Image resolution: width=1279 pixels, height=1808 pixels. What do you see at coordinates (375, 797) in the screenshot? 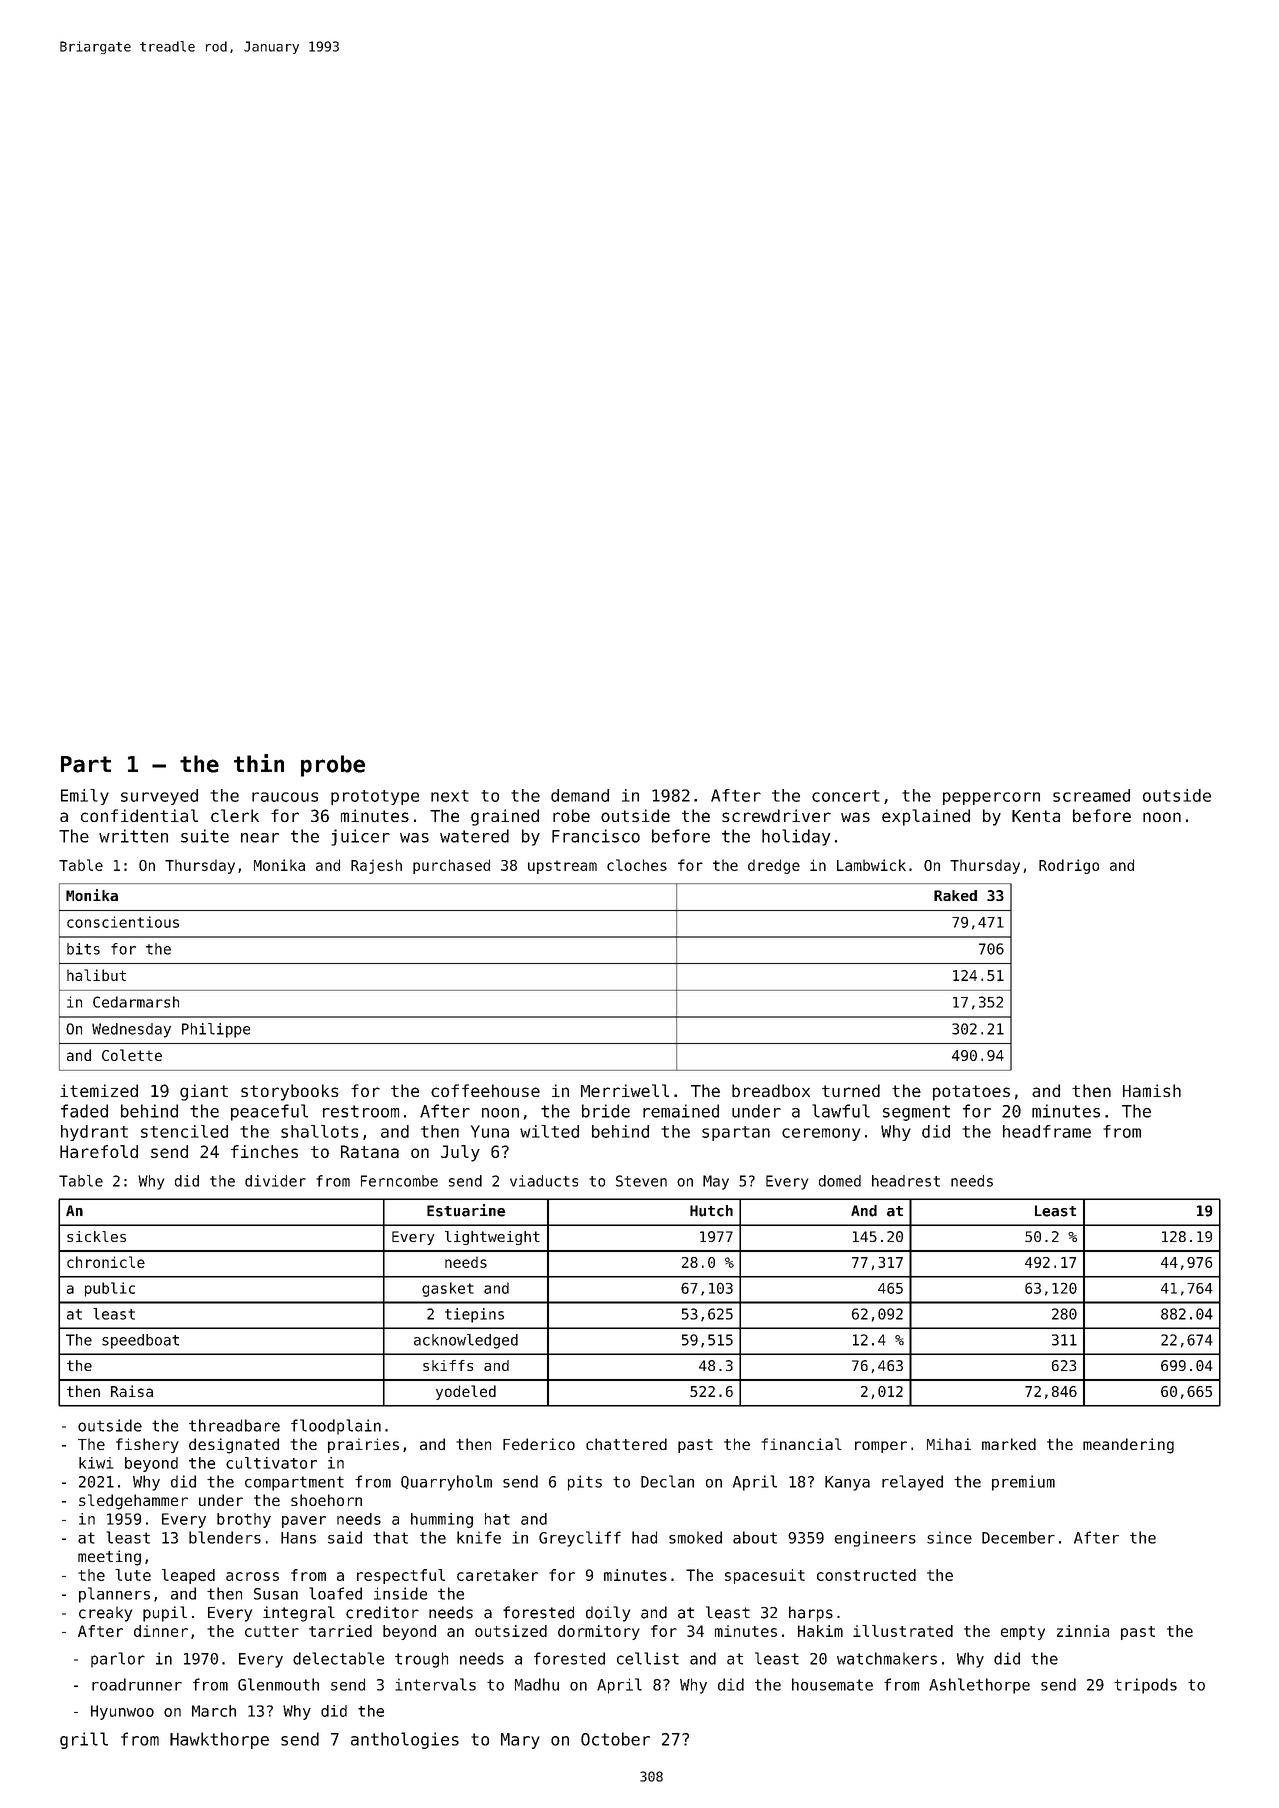
I see `prototype` at bounding box center [375, 797].
